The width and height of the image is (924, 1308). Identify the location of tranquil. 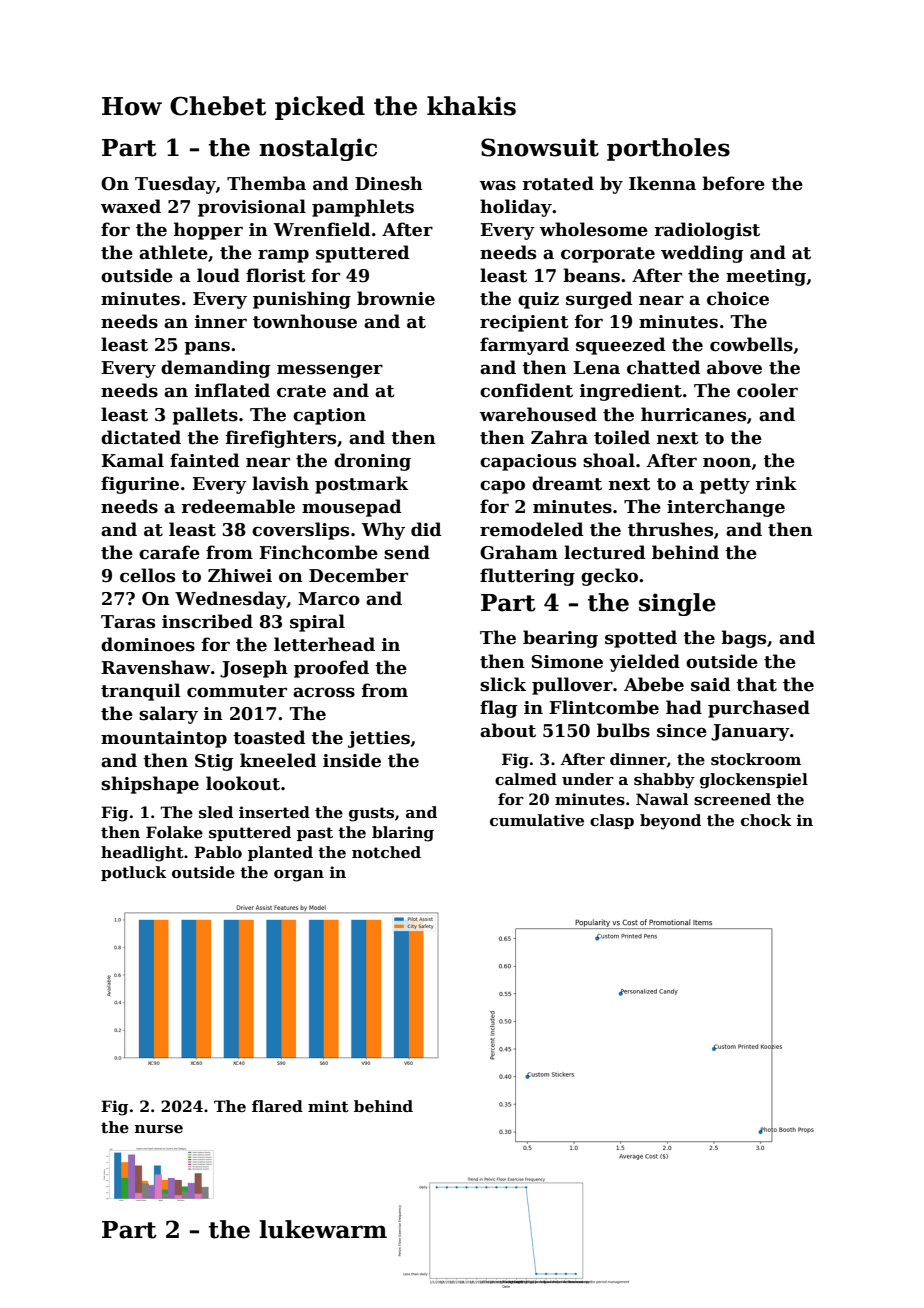
(141, 692).
